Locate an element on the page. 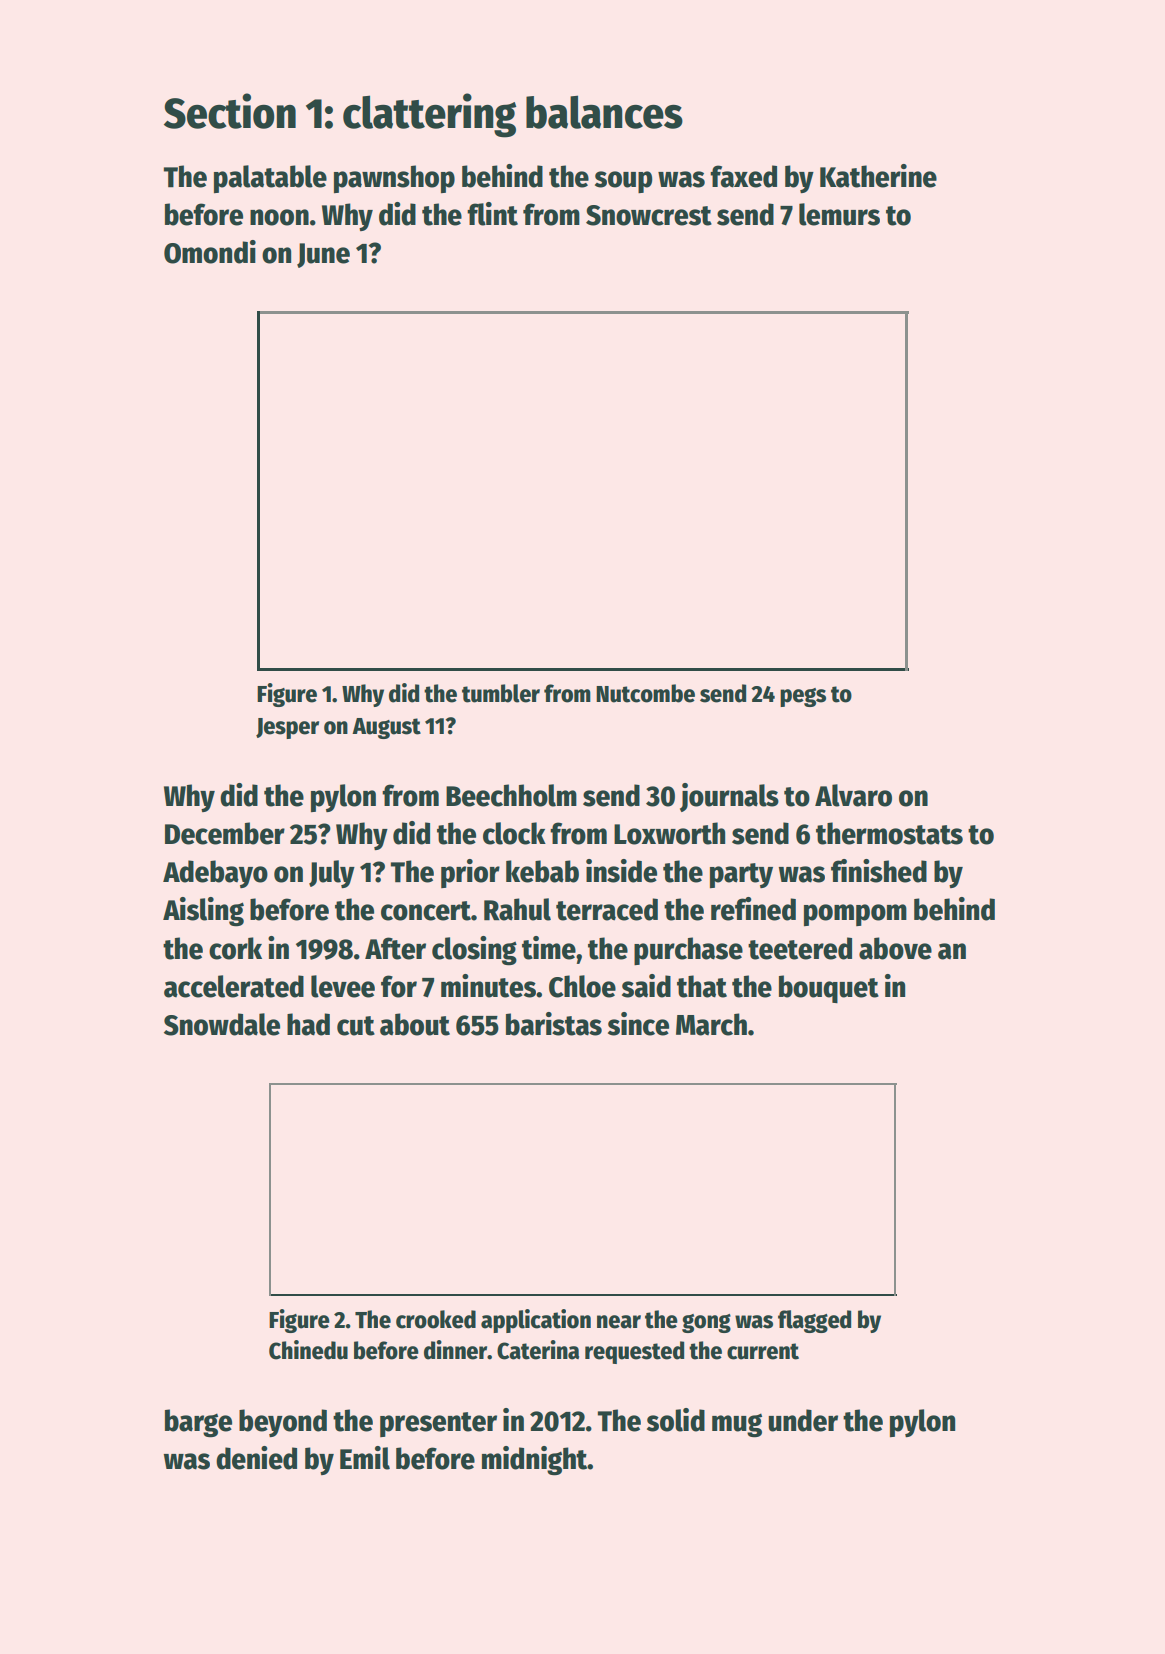 The image size is (1165, 1654). bouquet is located at coordinates (829, 989).
